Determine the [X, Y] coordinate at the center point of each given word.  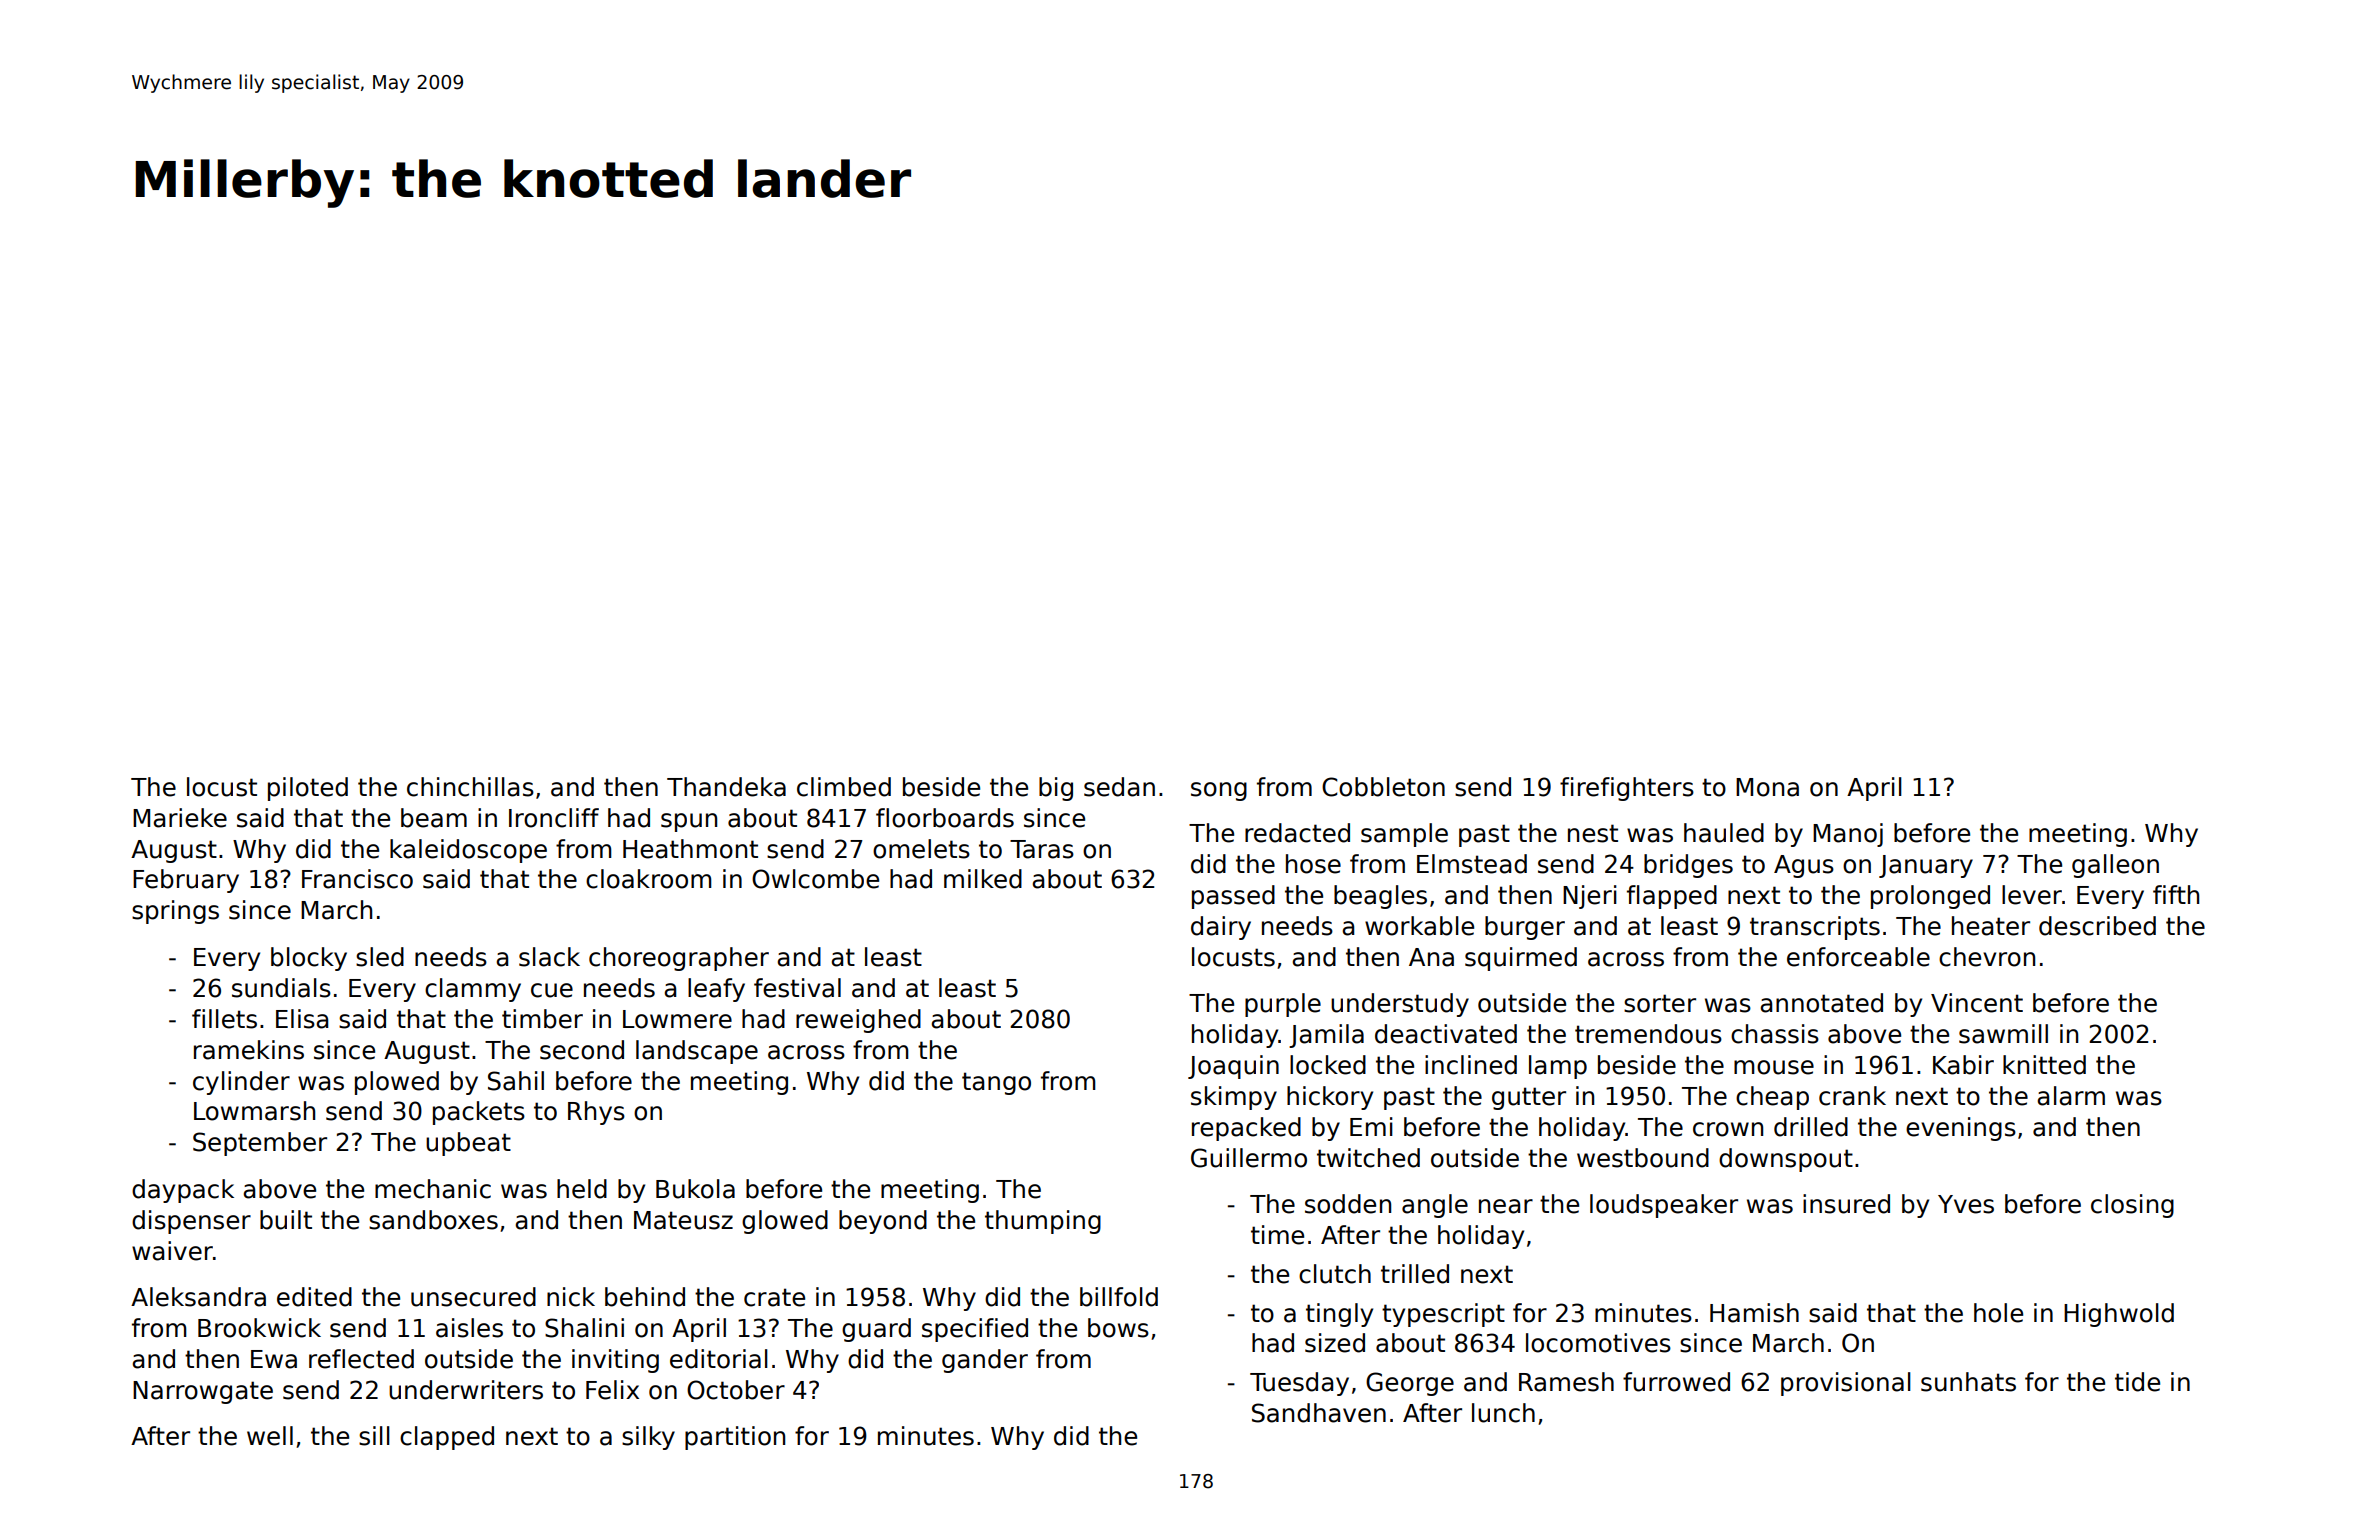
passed [1233, 897]
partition [735, 1438]
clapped [447, 1438]
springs [175, 912]
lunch [1503, 1413]
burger [1525, 928]
